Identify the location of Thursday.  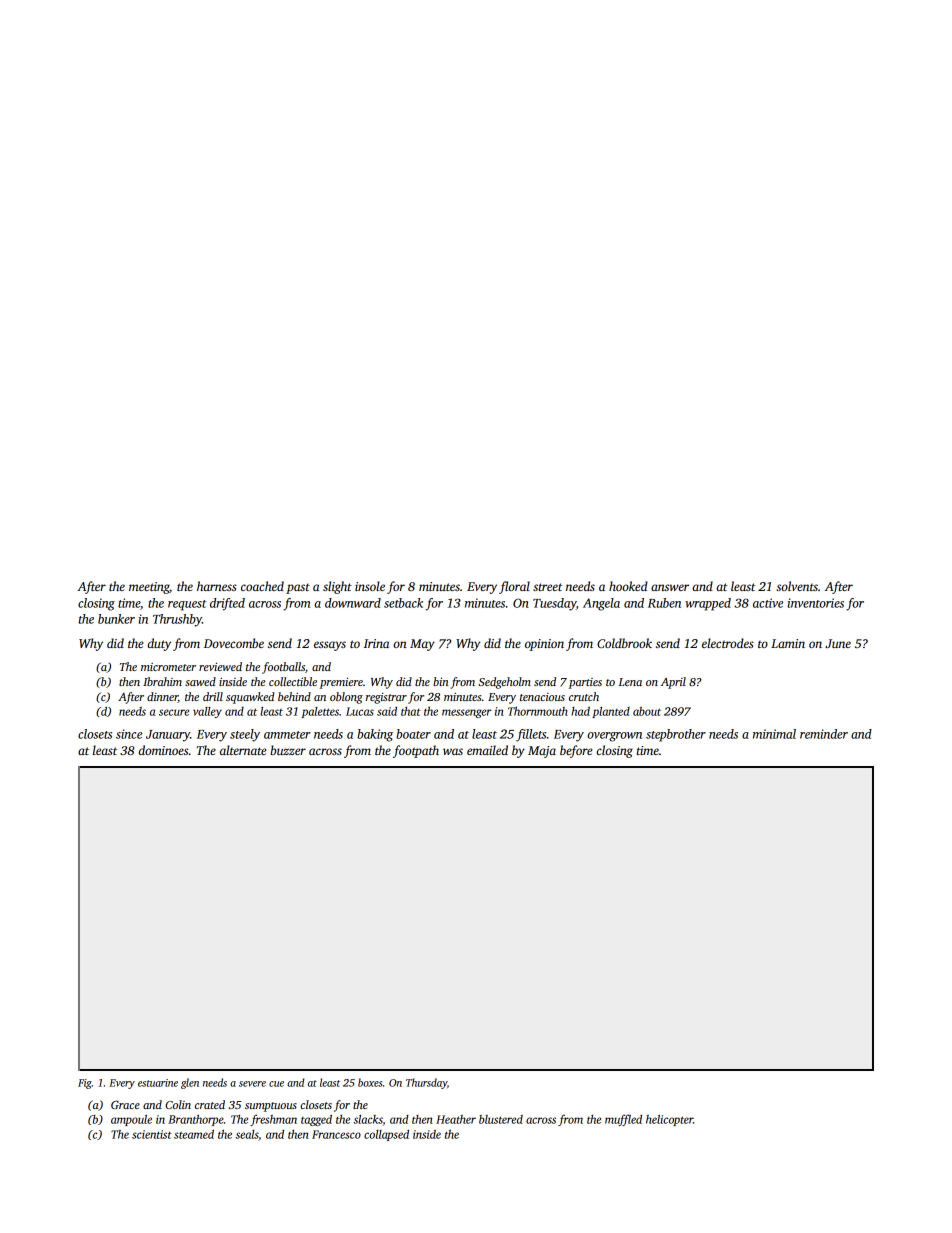
(426, 1083).
